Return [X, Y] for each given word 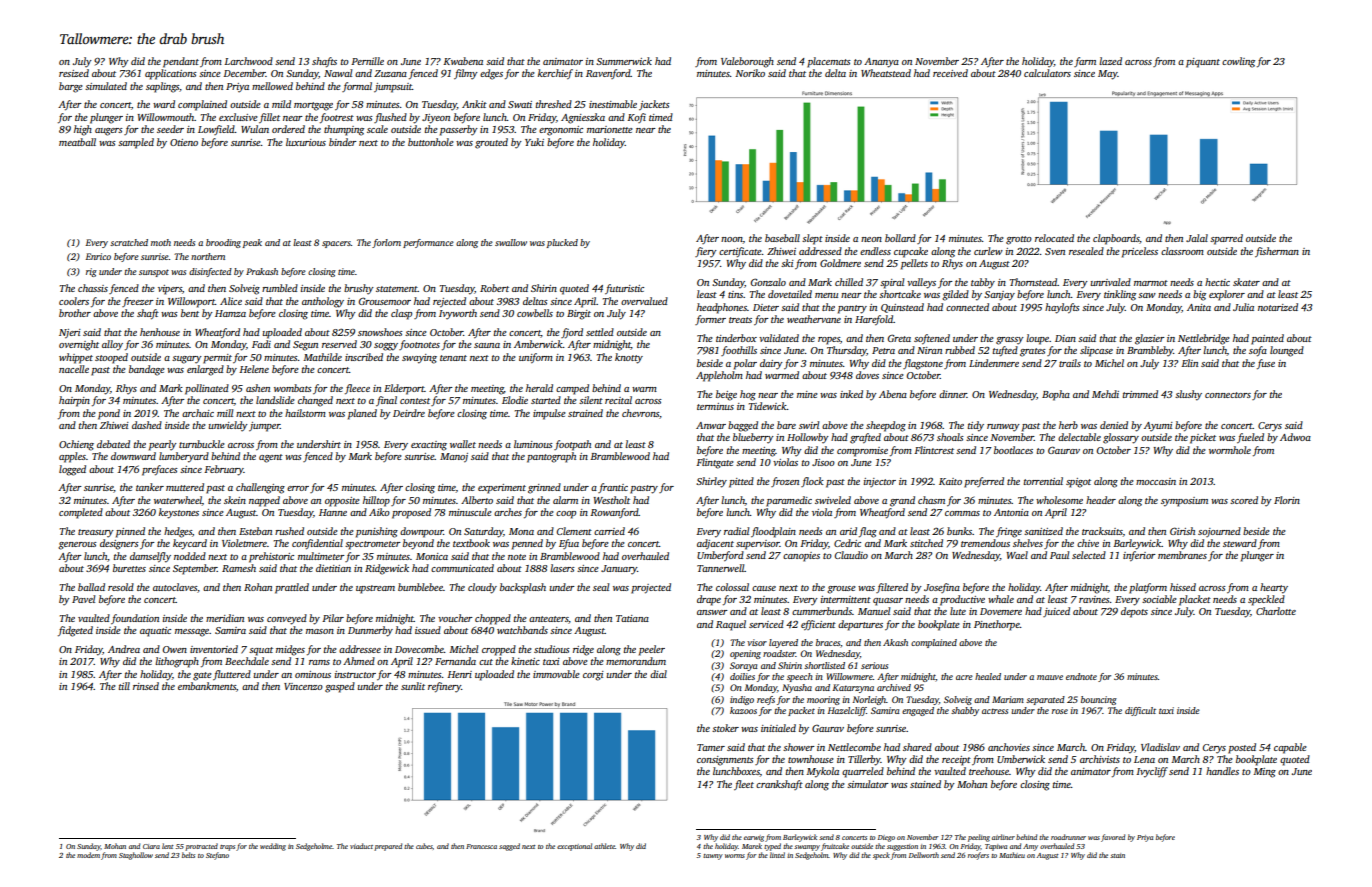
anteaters [548, 619]
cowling [1238, 62]
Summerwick [624, 61]
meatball [77, 142]
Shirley [711, 482]
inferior [1139, 556]
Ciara [151, 846]
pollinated [207, 389]
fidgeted [75, 631]
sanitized [1043, 531]
